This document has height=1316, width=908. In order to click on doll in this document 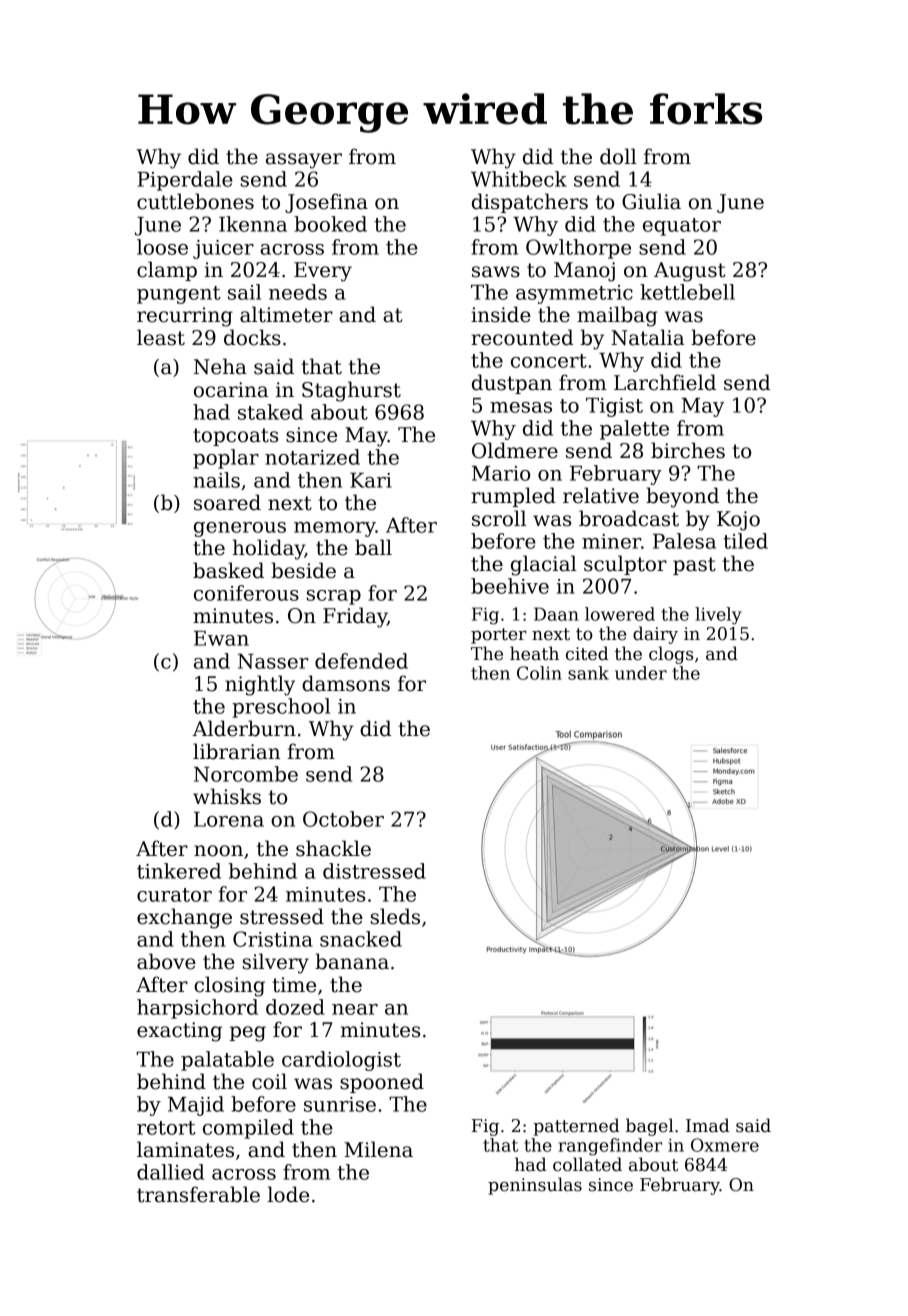, I will do `click(618, 156)`.
